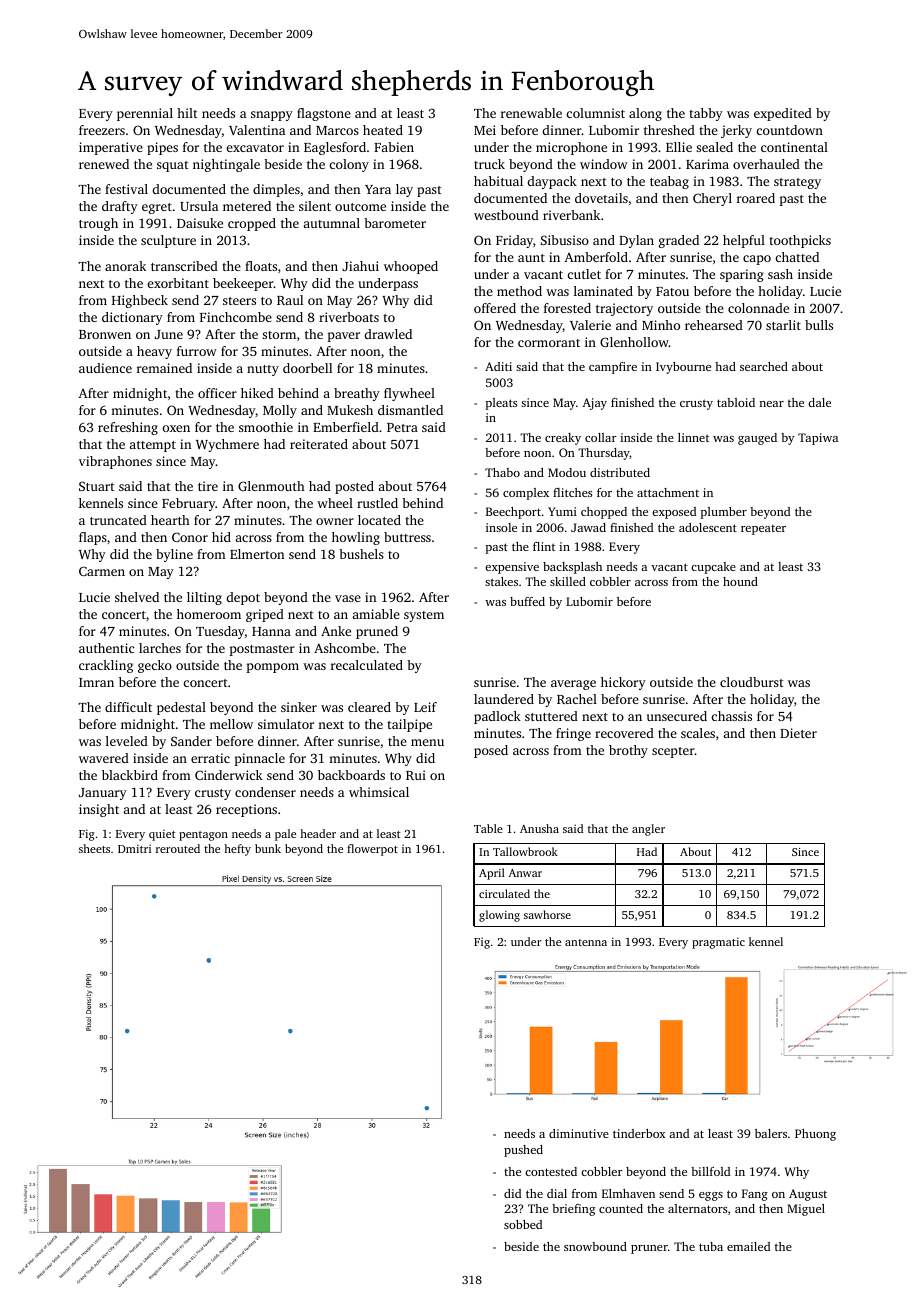 The height and width of the image is (1308, 924). Describe the element at coordinates (178, 848) in the image. I see `rerouted` at that location.
